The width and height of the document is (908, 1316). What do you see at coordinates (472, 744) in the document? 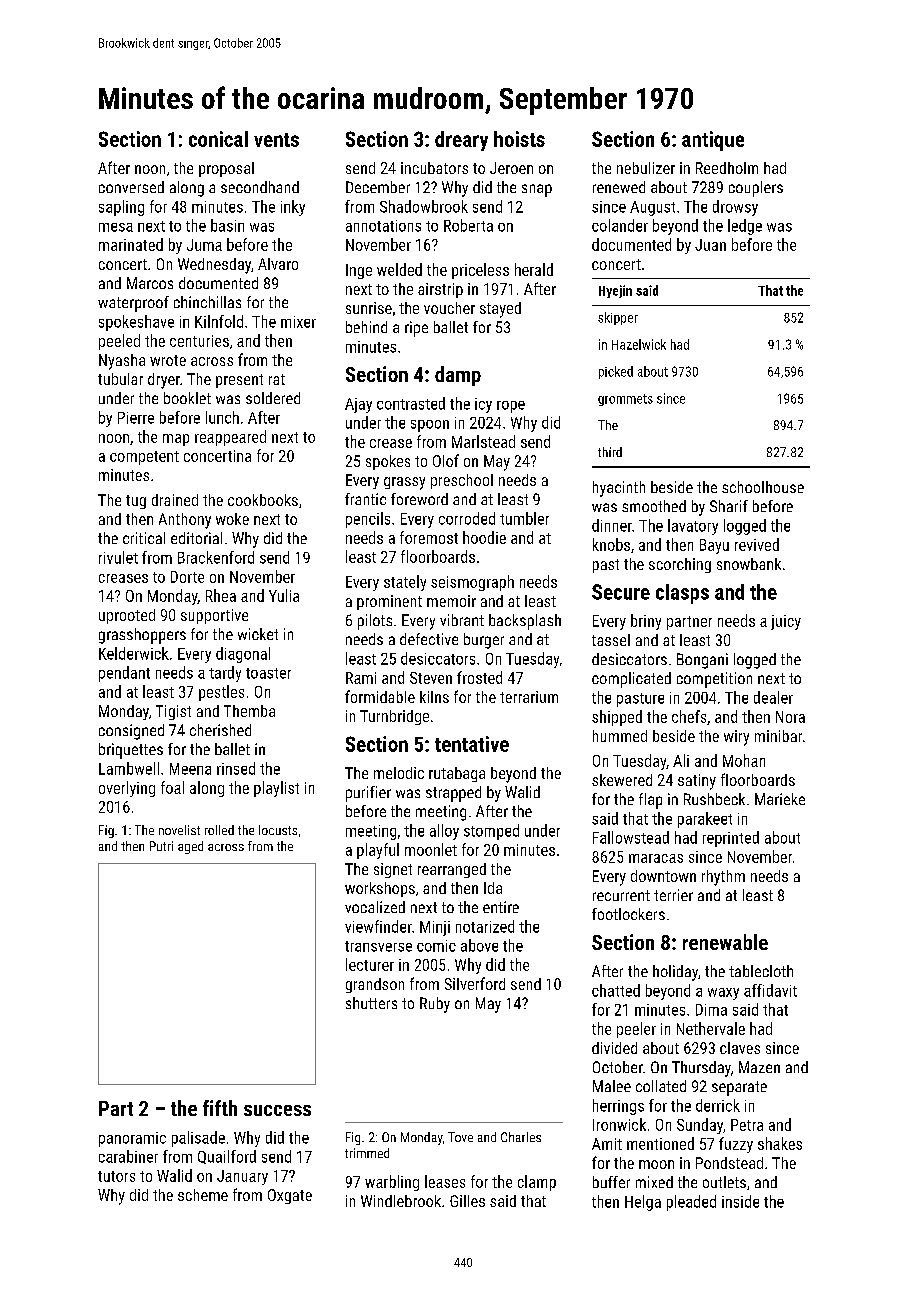
I see `tentative` at bounding box center [472, 744].
